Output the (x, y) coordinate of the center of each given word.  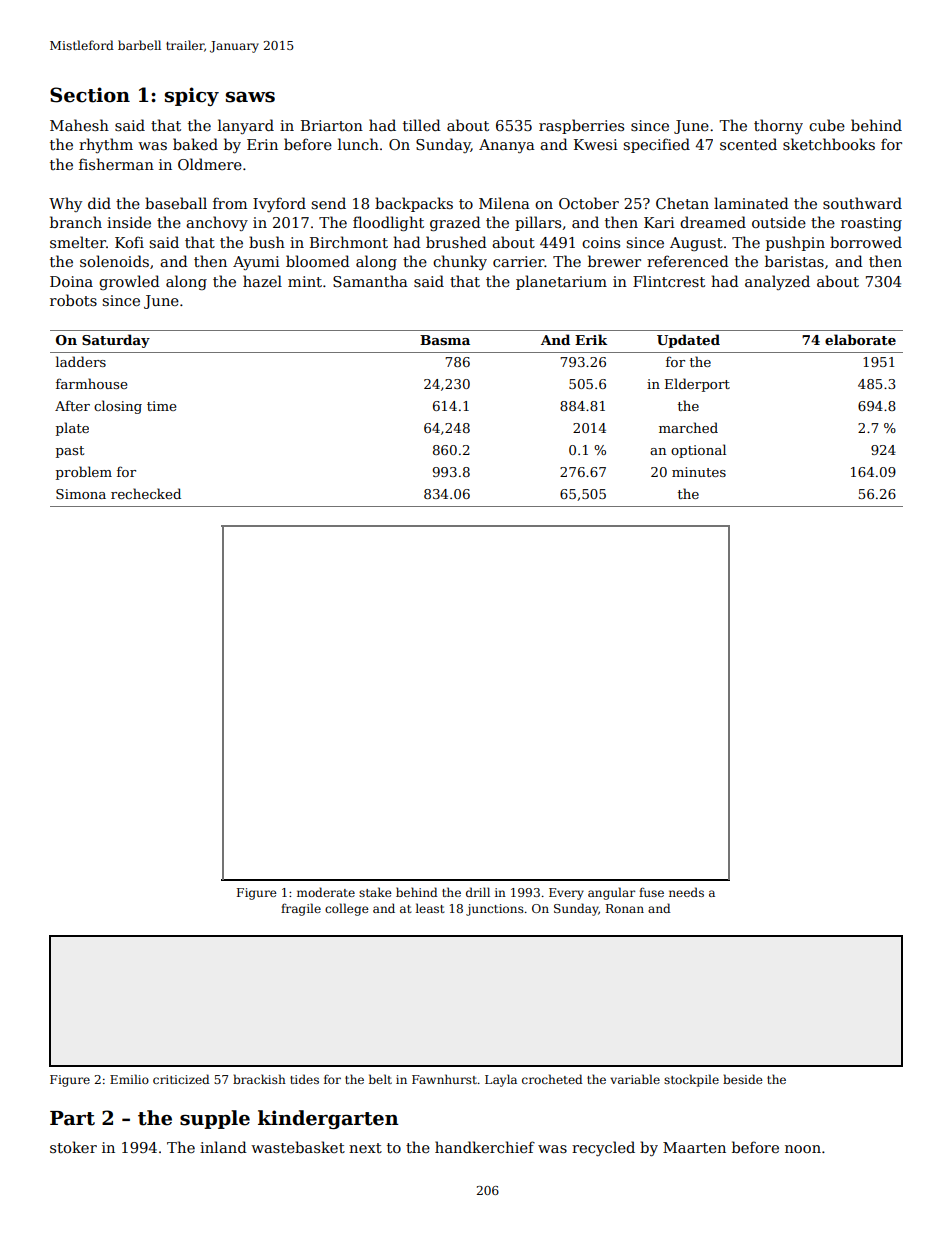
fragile (301, 909)
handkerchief (485, 1147)
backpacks (414, 204)
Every (566, 894)
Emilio (129, 1079)
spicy (192, 96)
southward (862, 203)
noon (803, 1149)
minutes (699, 472)
